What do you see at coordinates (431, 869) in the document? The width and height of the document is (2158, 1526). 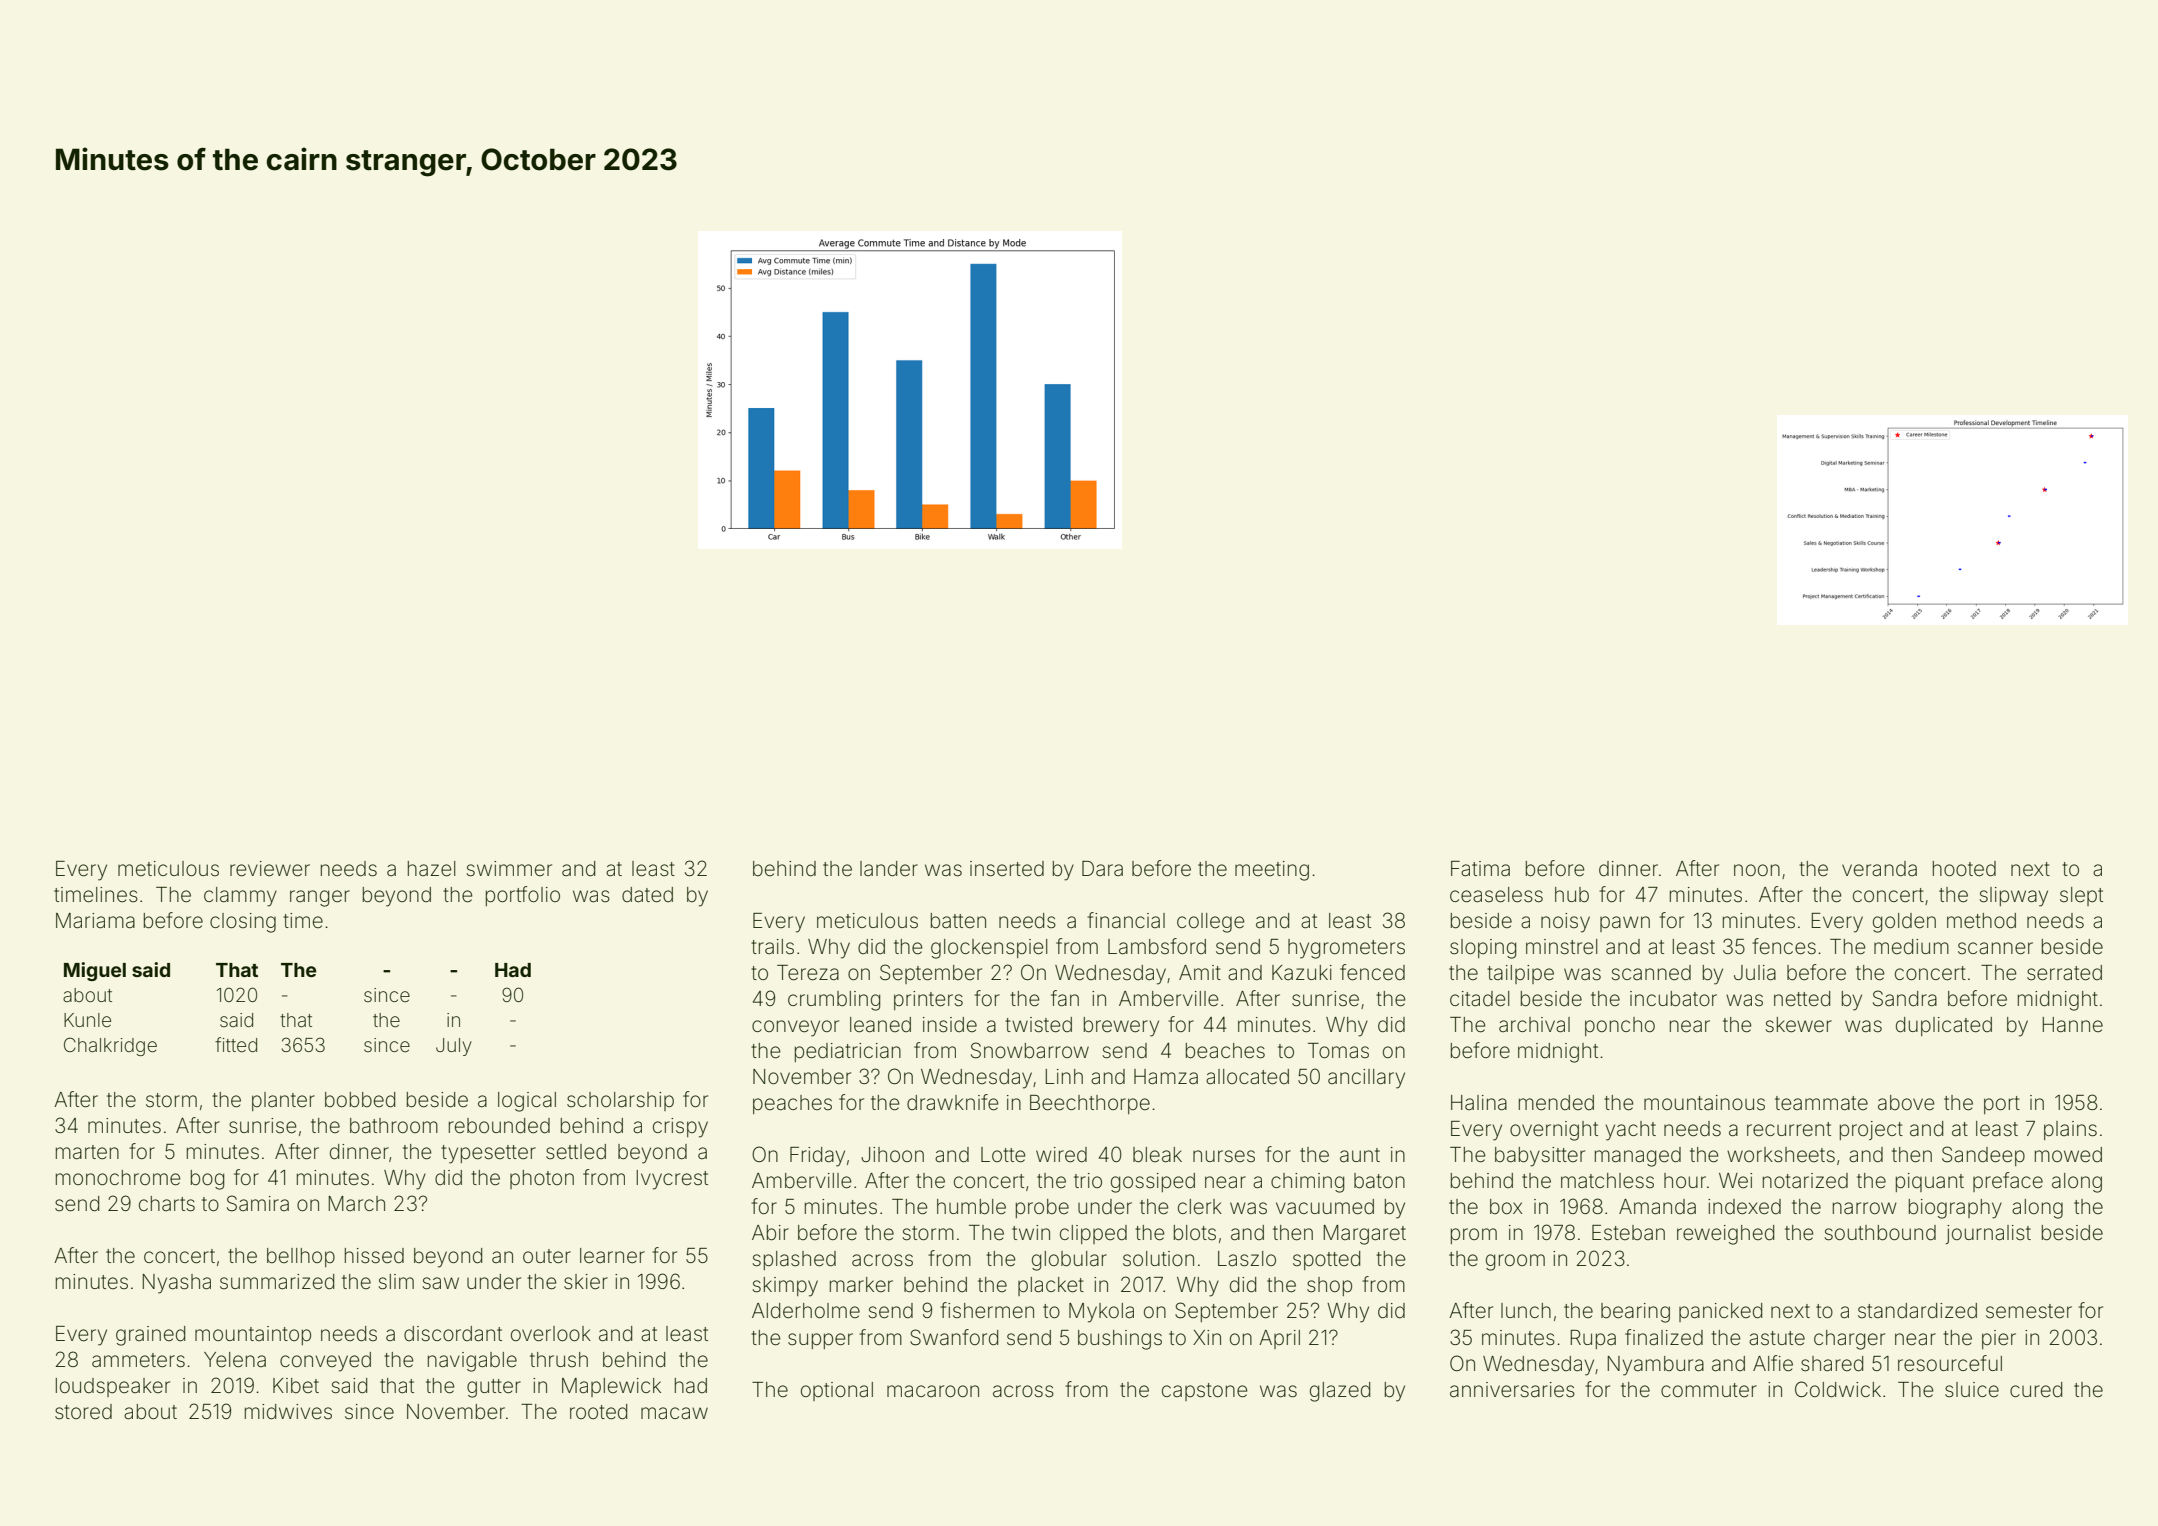 I see `hazel` at bounding box center [431, 869].
